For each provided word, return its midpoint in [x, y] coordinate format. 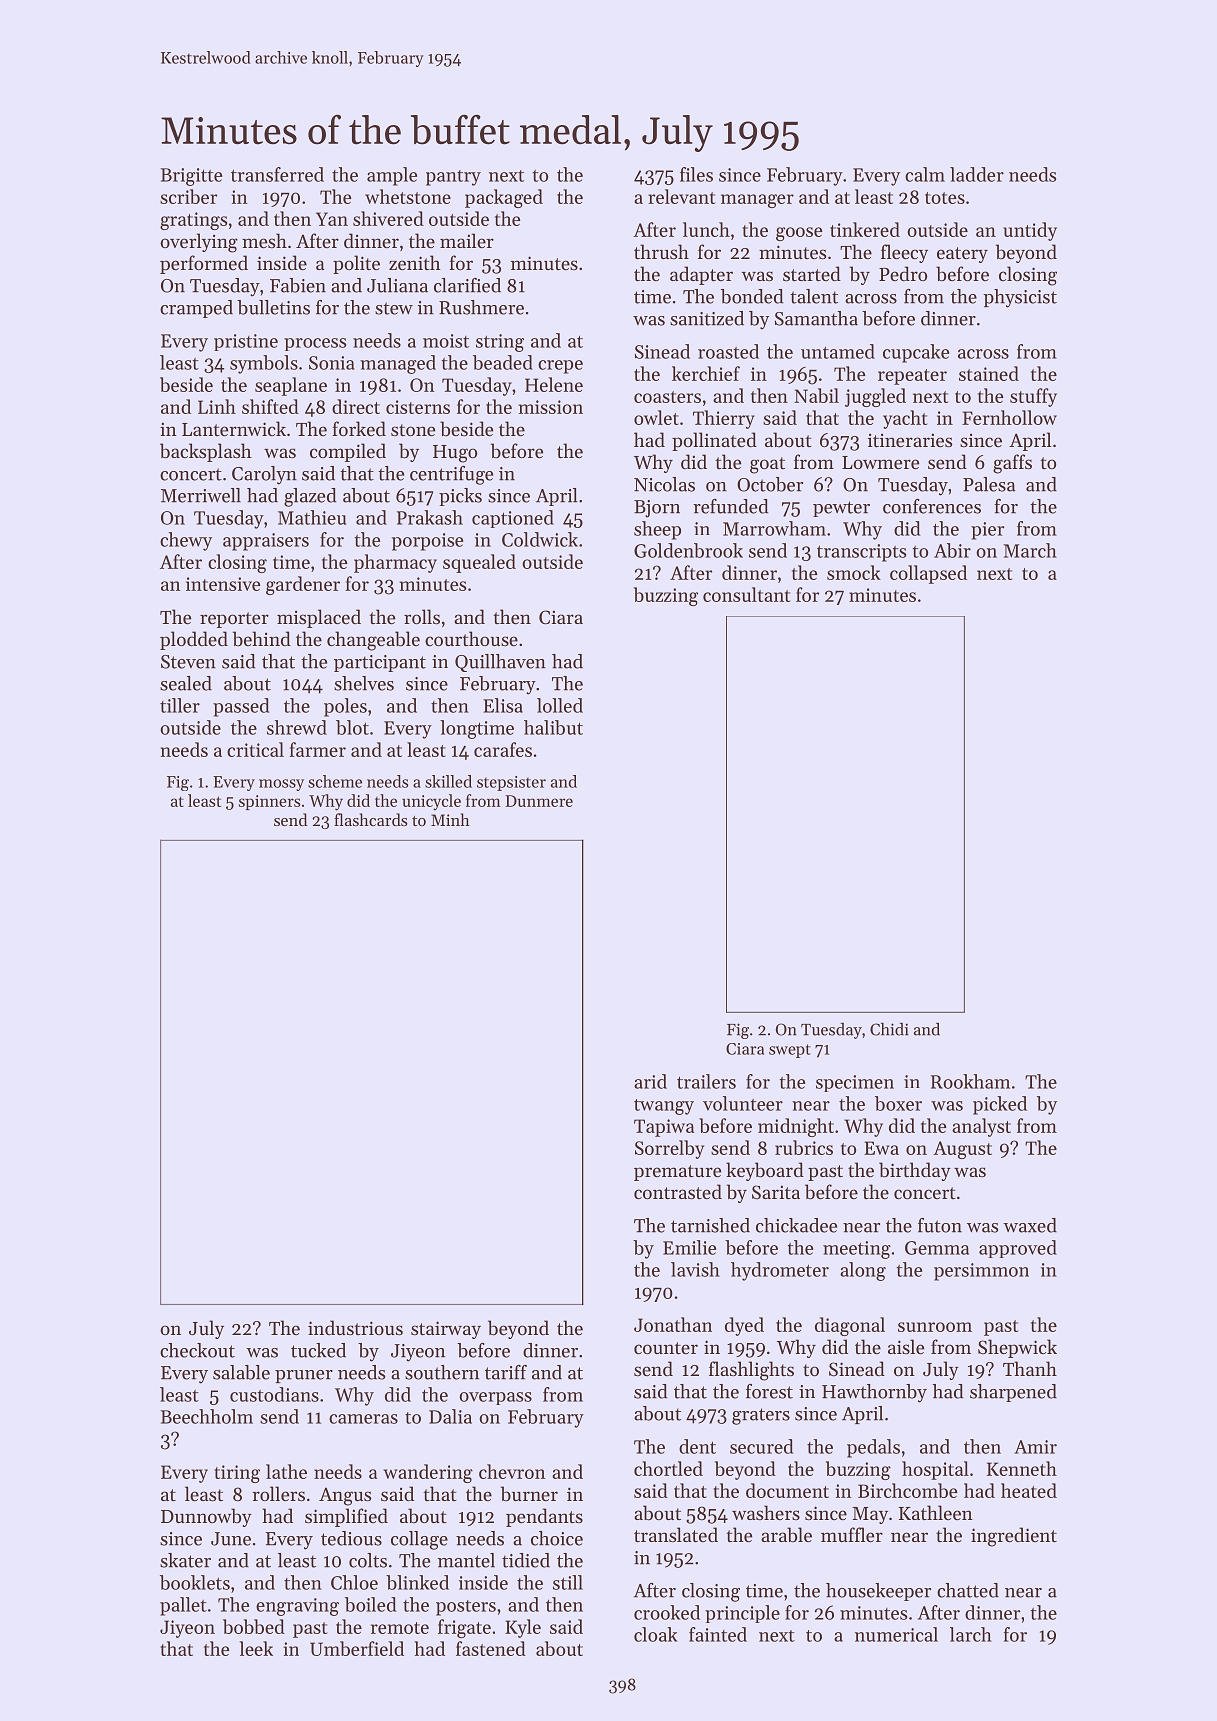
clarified [467, 285]
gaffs [1012, 464]
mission [551, 407]
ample [392, 176]
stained [989, 373]
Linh [217, 406]
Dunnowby [206, 1517]
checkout [197, 1350]
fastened [491, 1648]
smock [854, 572]
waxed [1030, 1225]
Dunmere [539, 801]
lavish [695, 1269]
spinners [270, 802]
